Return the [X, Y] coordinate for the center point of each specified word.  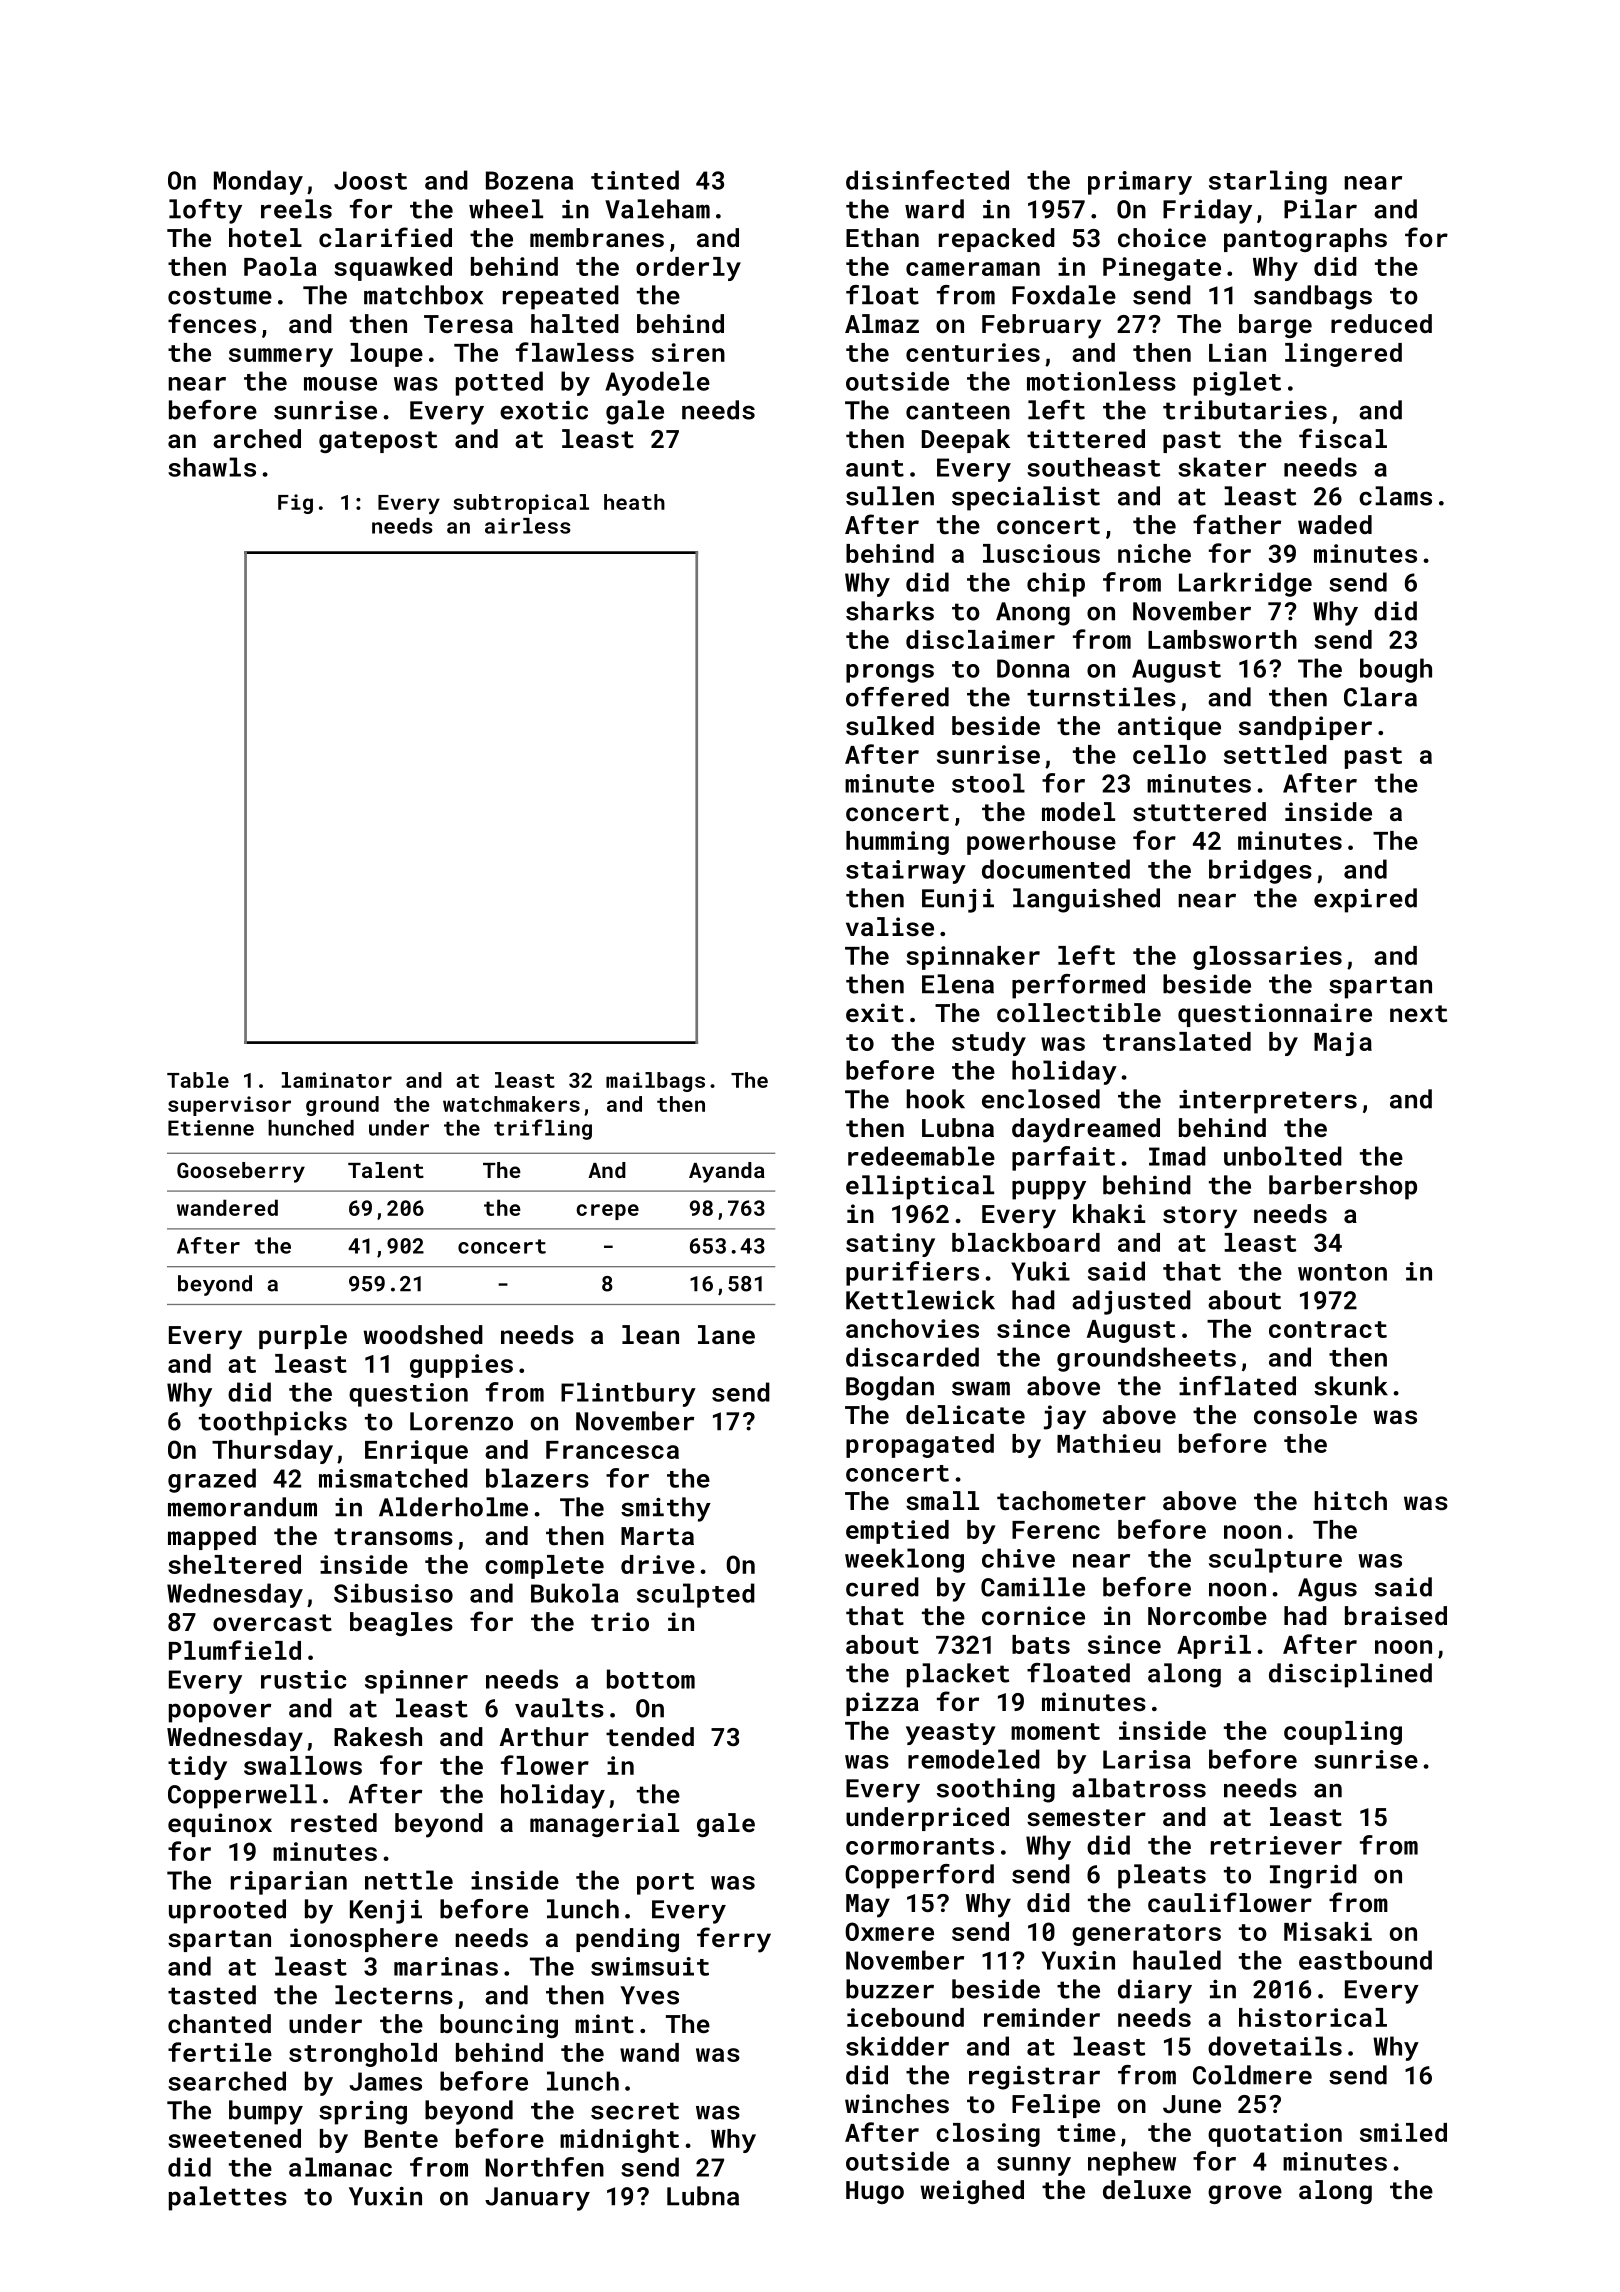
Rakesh [378, 1736]
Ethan [882, 237]
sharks [890, 611]
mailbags [655, 1082]
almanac [340, 2167]
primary [1140, 183]
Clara [1380, 697]
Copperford [919, 1876]
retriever [1276, 1845]
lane [726, 1334]
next [1418, 1013]
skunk [1351, 1386]
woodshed [423, 1335]
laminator [337, 1080]
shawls [212, 467]
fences [212, 323]
